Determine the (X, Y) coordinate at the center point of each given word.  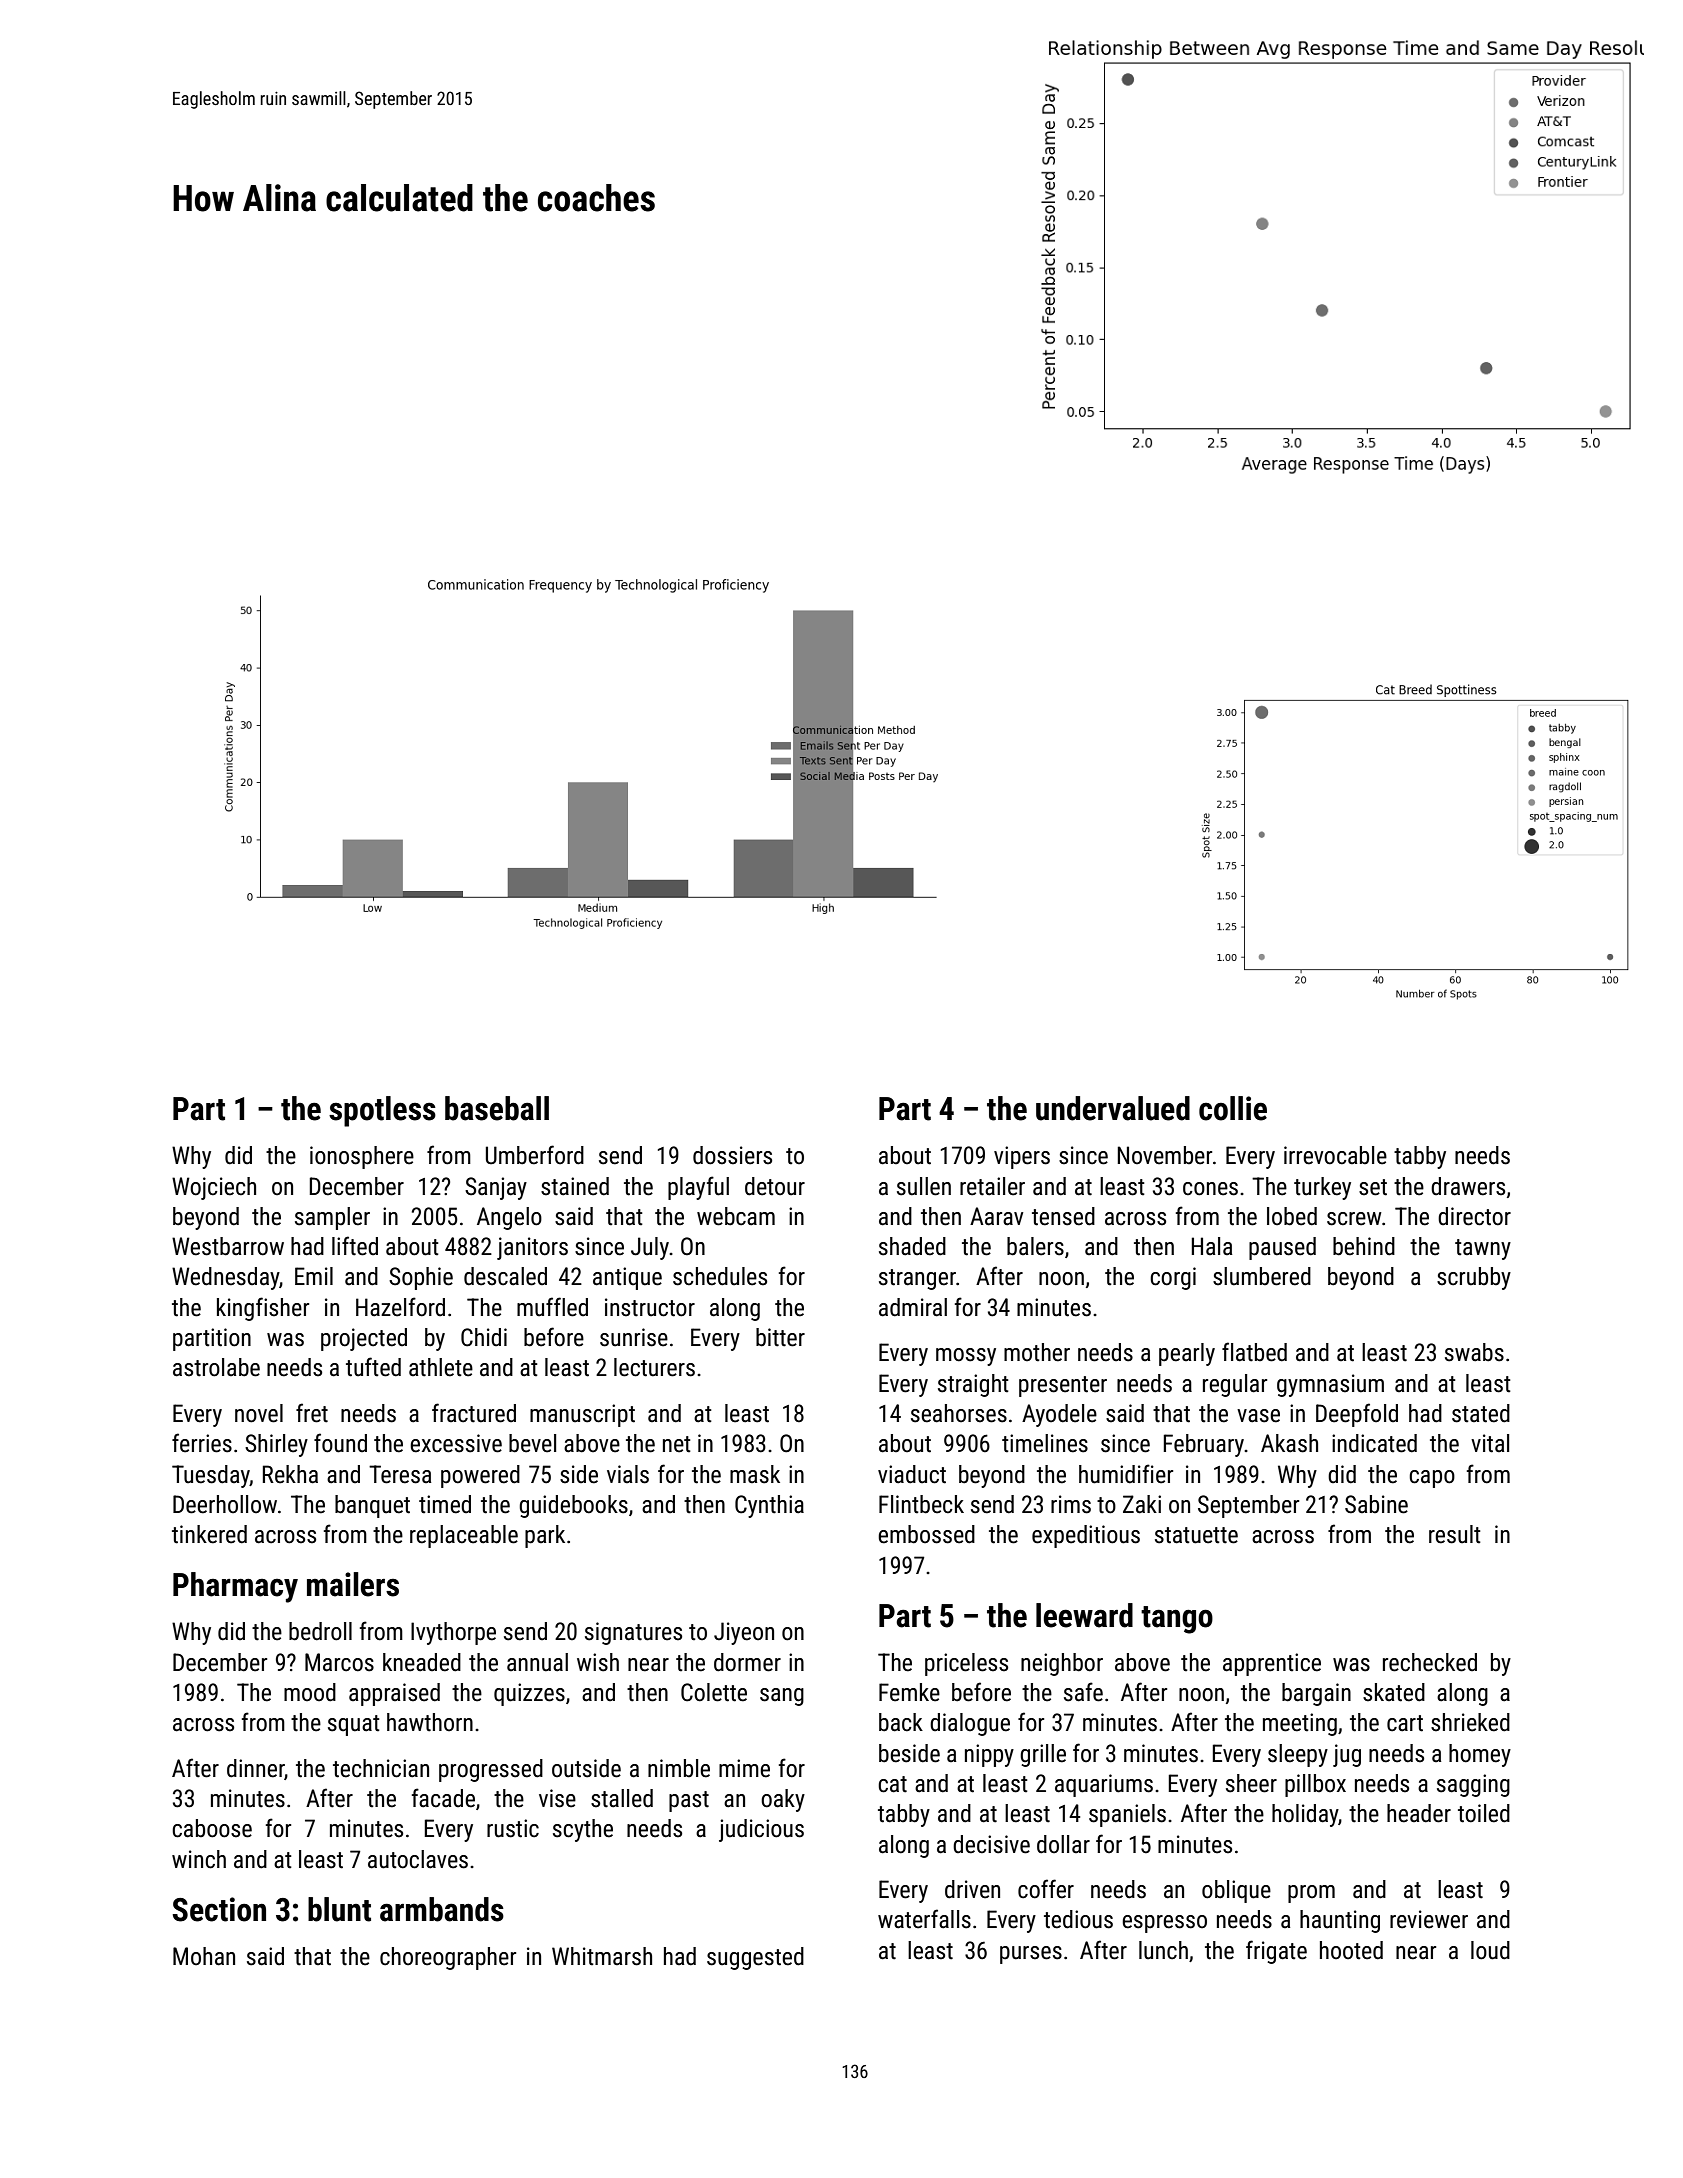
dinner (256, 1769)
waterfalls (924, 1919)
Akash (1289, 1443)
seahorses (959, 1413)
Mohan (204, 1956)
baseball (497, 1108)
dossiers (732, 1155)
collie (1233, 1108)
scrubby (1474, 1278)
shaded (912, 1246)
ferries (202, 1443)
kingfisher (263, 1309)
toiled (1484, 1813)
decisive (991, 1844)
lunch (1163, 1950)
